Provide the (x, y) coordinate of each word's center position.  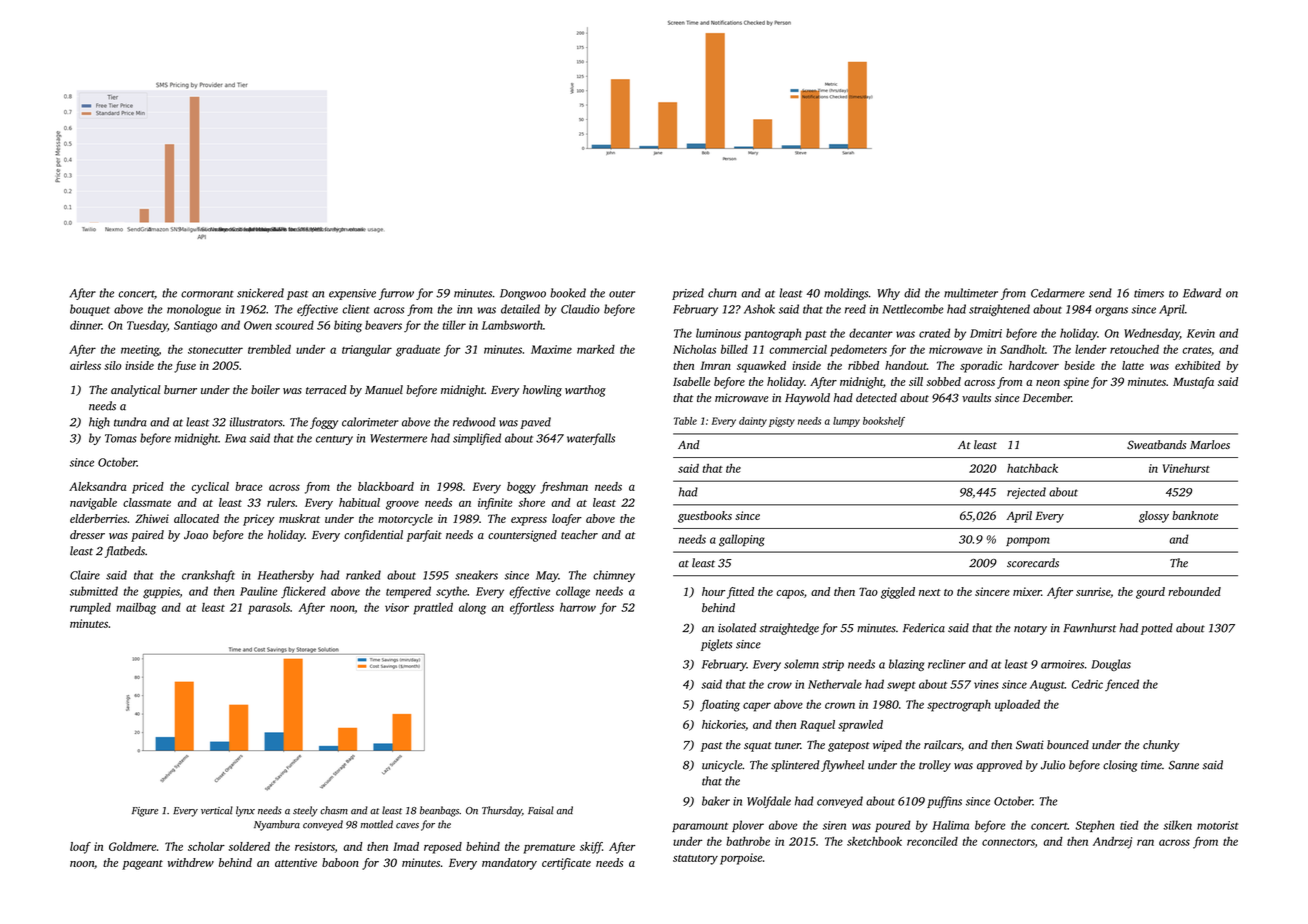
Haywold (807, 399)
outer (622, 294)
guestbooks (705, 517)
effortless (532, 609)
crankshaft (208, 576)
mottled (376, 824)
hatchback (1032, 468)
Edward (1202, 293)
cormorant (207, 294)
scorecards (1033, 563)
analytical (136, 391)
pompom (1028, 541)
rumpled (90, 609)
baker (716, 801)
